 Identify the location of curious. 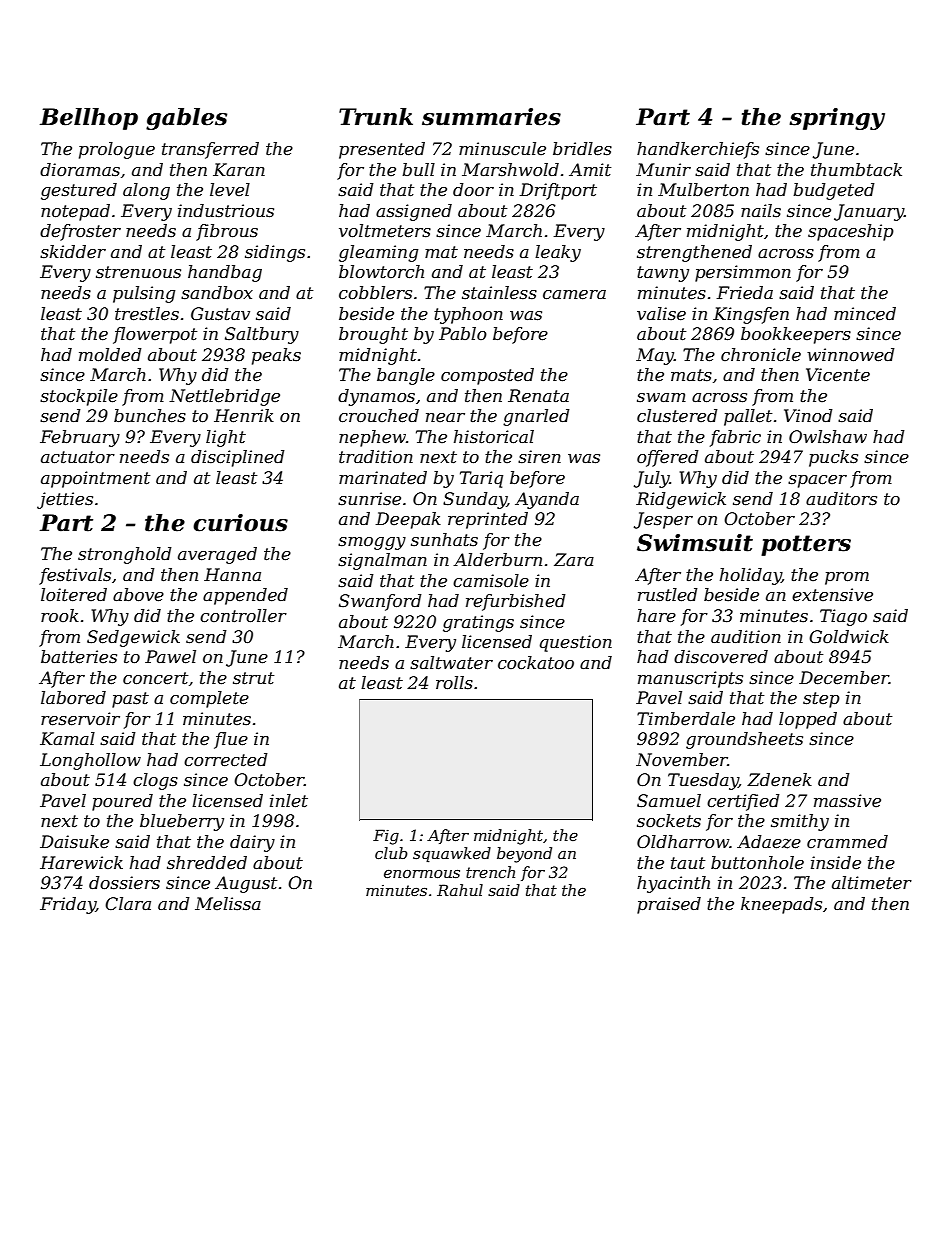
(240, 523).
